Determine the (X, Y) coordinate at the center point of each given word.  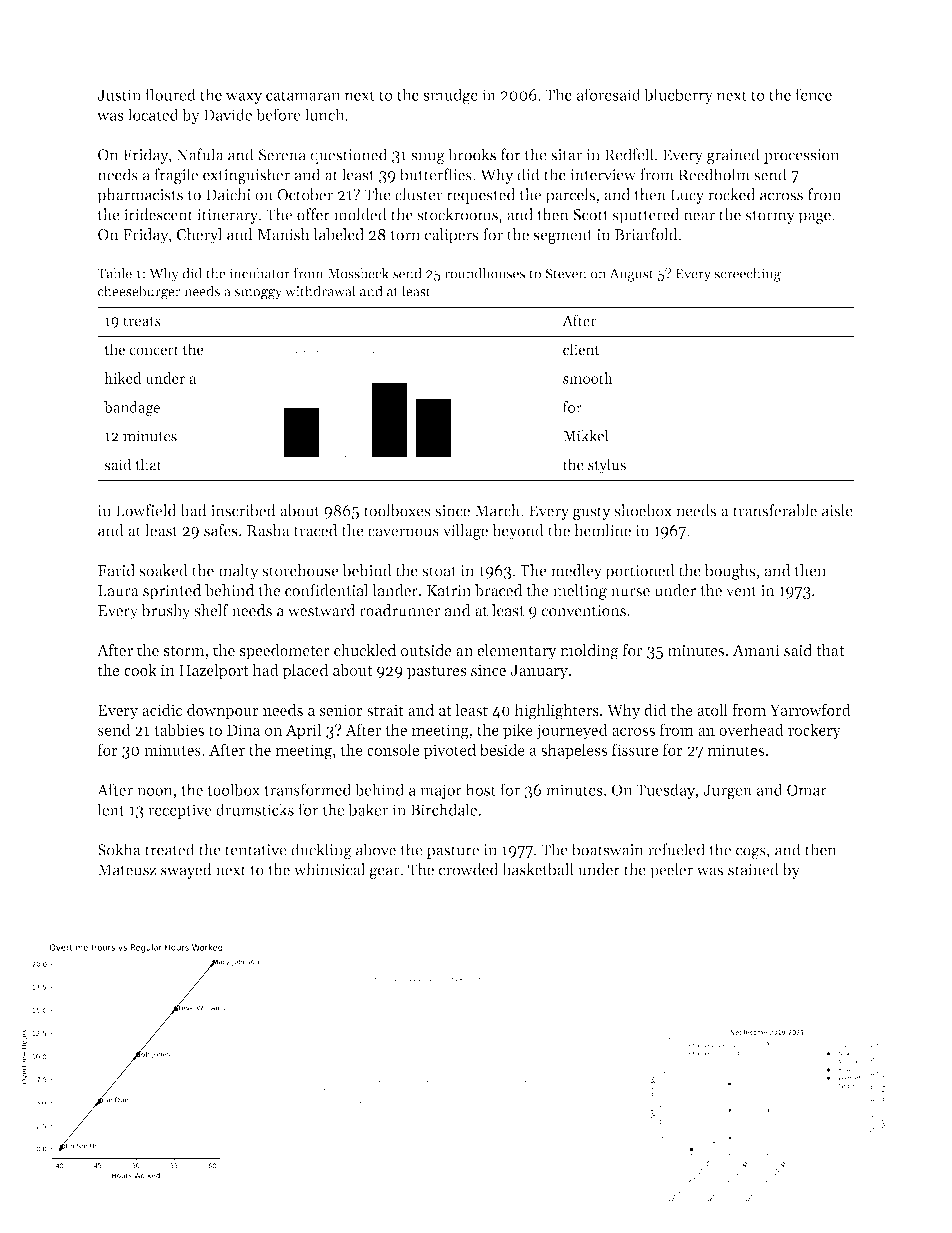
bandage (132, 408)
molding (589, 652)
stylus (607, 466)
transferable (775, 510)
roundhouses (484, 273)
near (699, 216)
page (814, 218)
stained (753, 869)
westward (321, 610)
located (153, 114)
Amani (756, 650)
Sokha (119, 849)
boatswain (607, 849)
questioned (349, 156)
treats (142, 321)
